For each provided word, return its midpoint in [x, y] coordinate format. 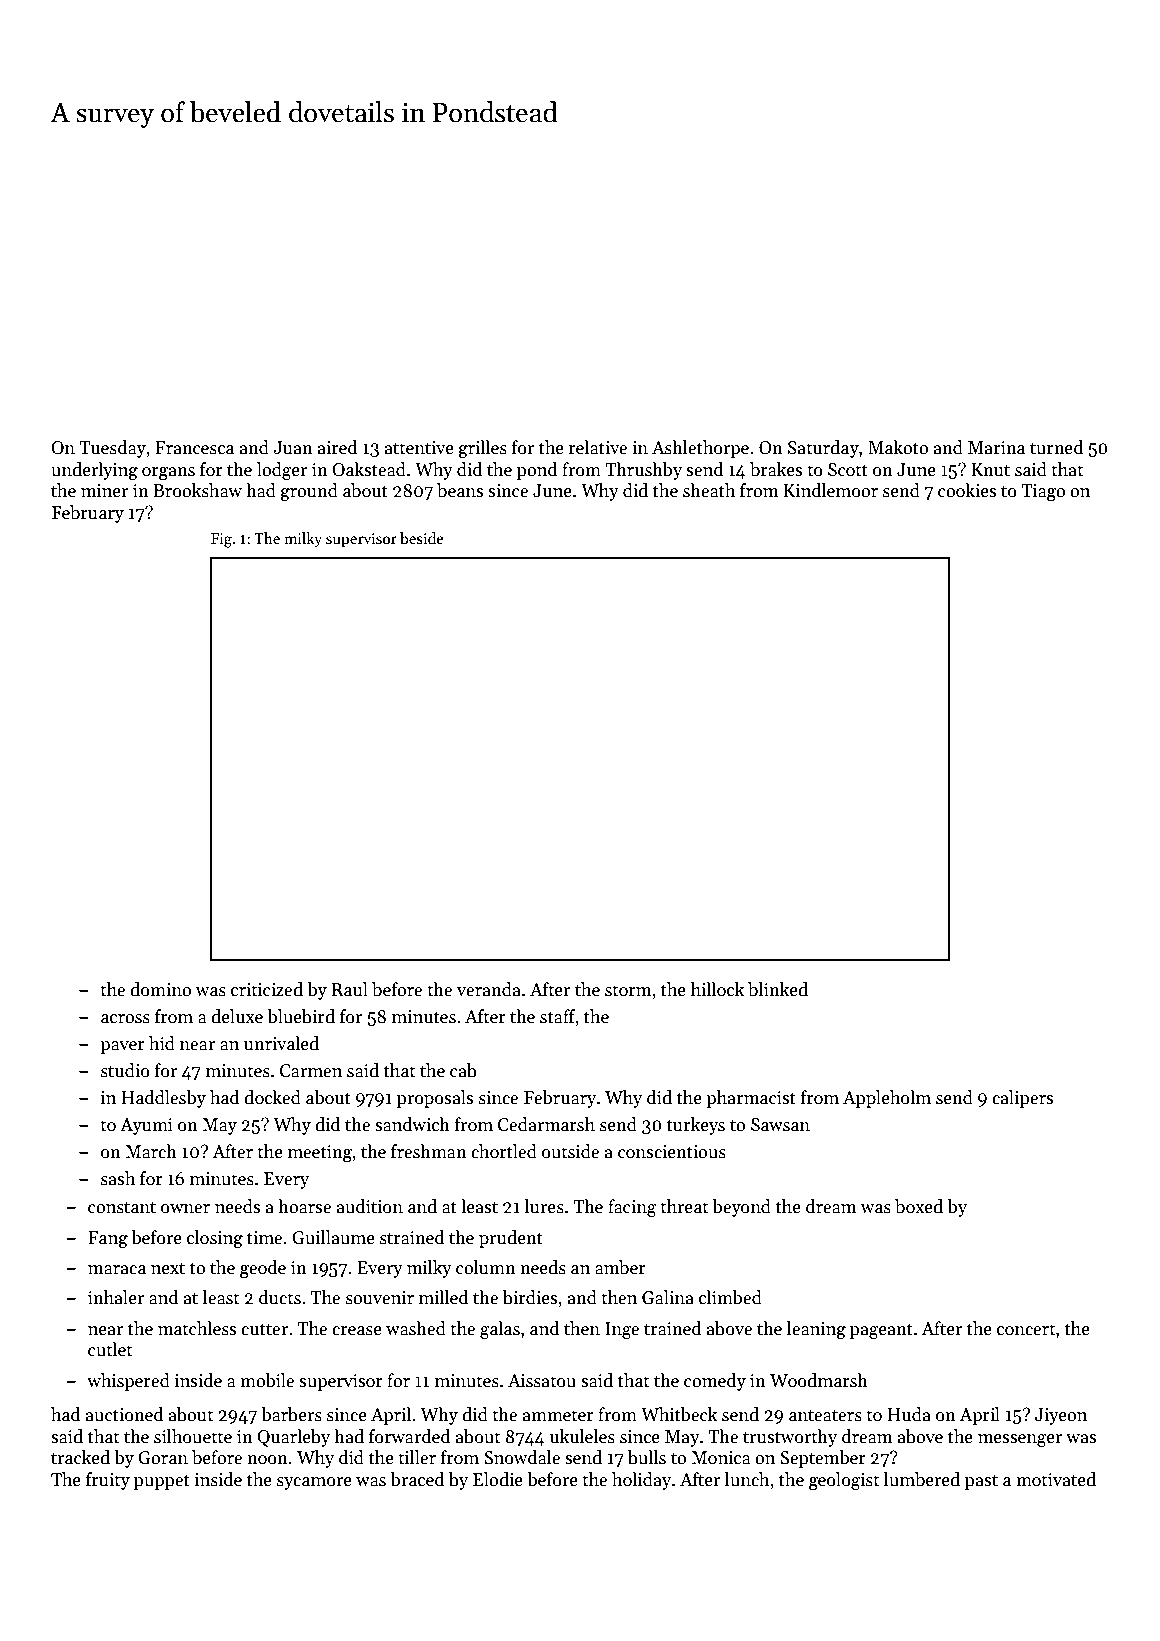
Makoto [898, 447]
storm [628, 991]
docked [272, 1097]
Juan [293, 448]
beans [460, 490]
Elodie [498, 1479]
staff [558, 1016]
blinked [778, 989]
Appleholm [887, 1099]
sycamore [314, 1483]
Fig [221, 540]
